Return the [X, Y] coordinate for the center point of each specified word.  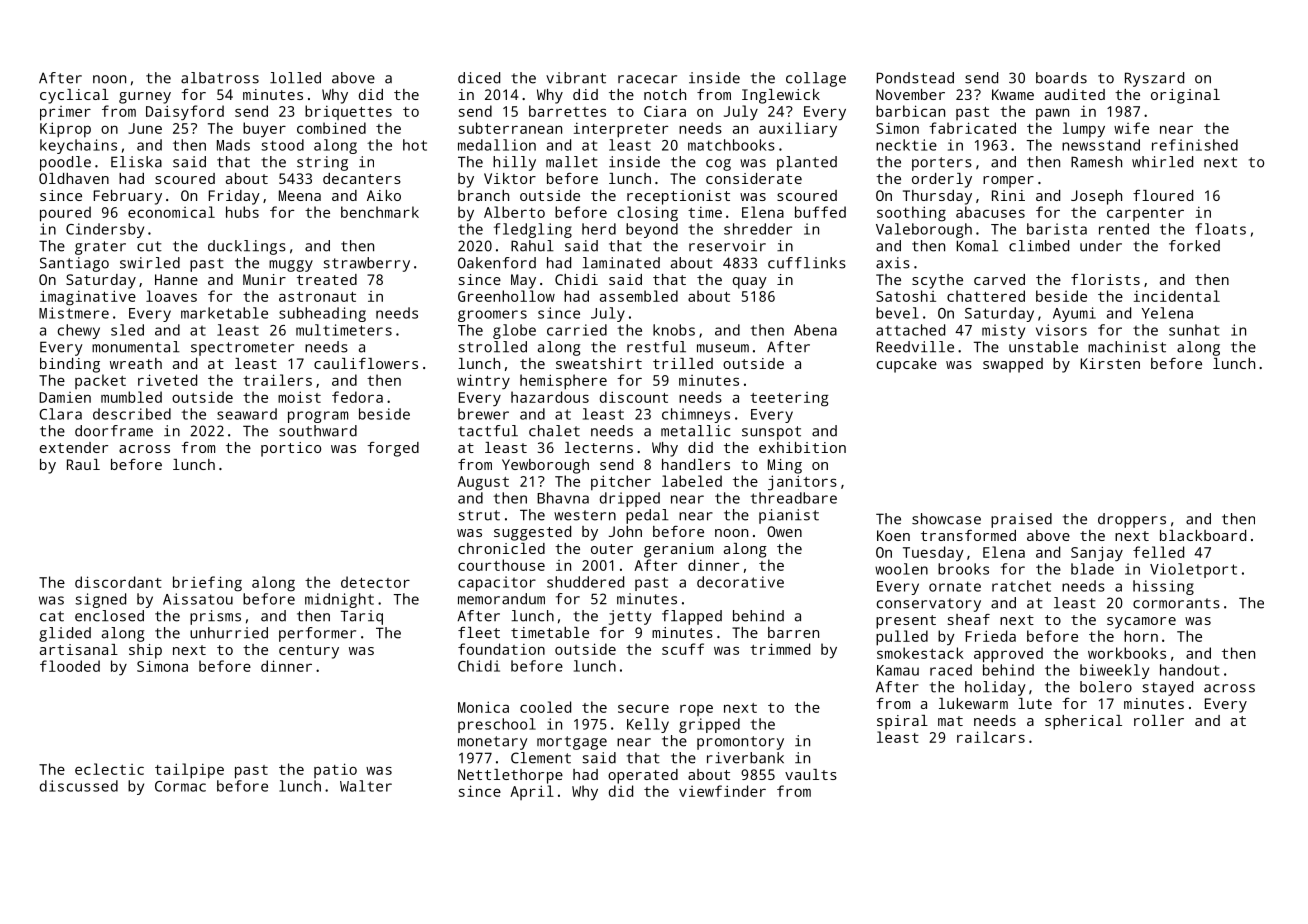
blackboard [1203, 535]
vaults [811, 774]
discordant [118, 582]
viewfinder [722, 791]
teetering [789, 399]
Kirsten [1110, 363]
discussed [79, 786]
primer [65, 113]
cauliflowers [366, 363]
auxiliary [798, 130]
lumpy [1084, 130]
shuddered [585, 582]
